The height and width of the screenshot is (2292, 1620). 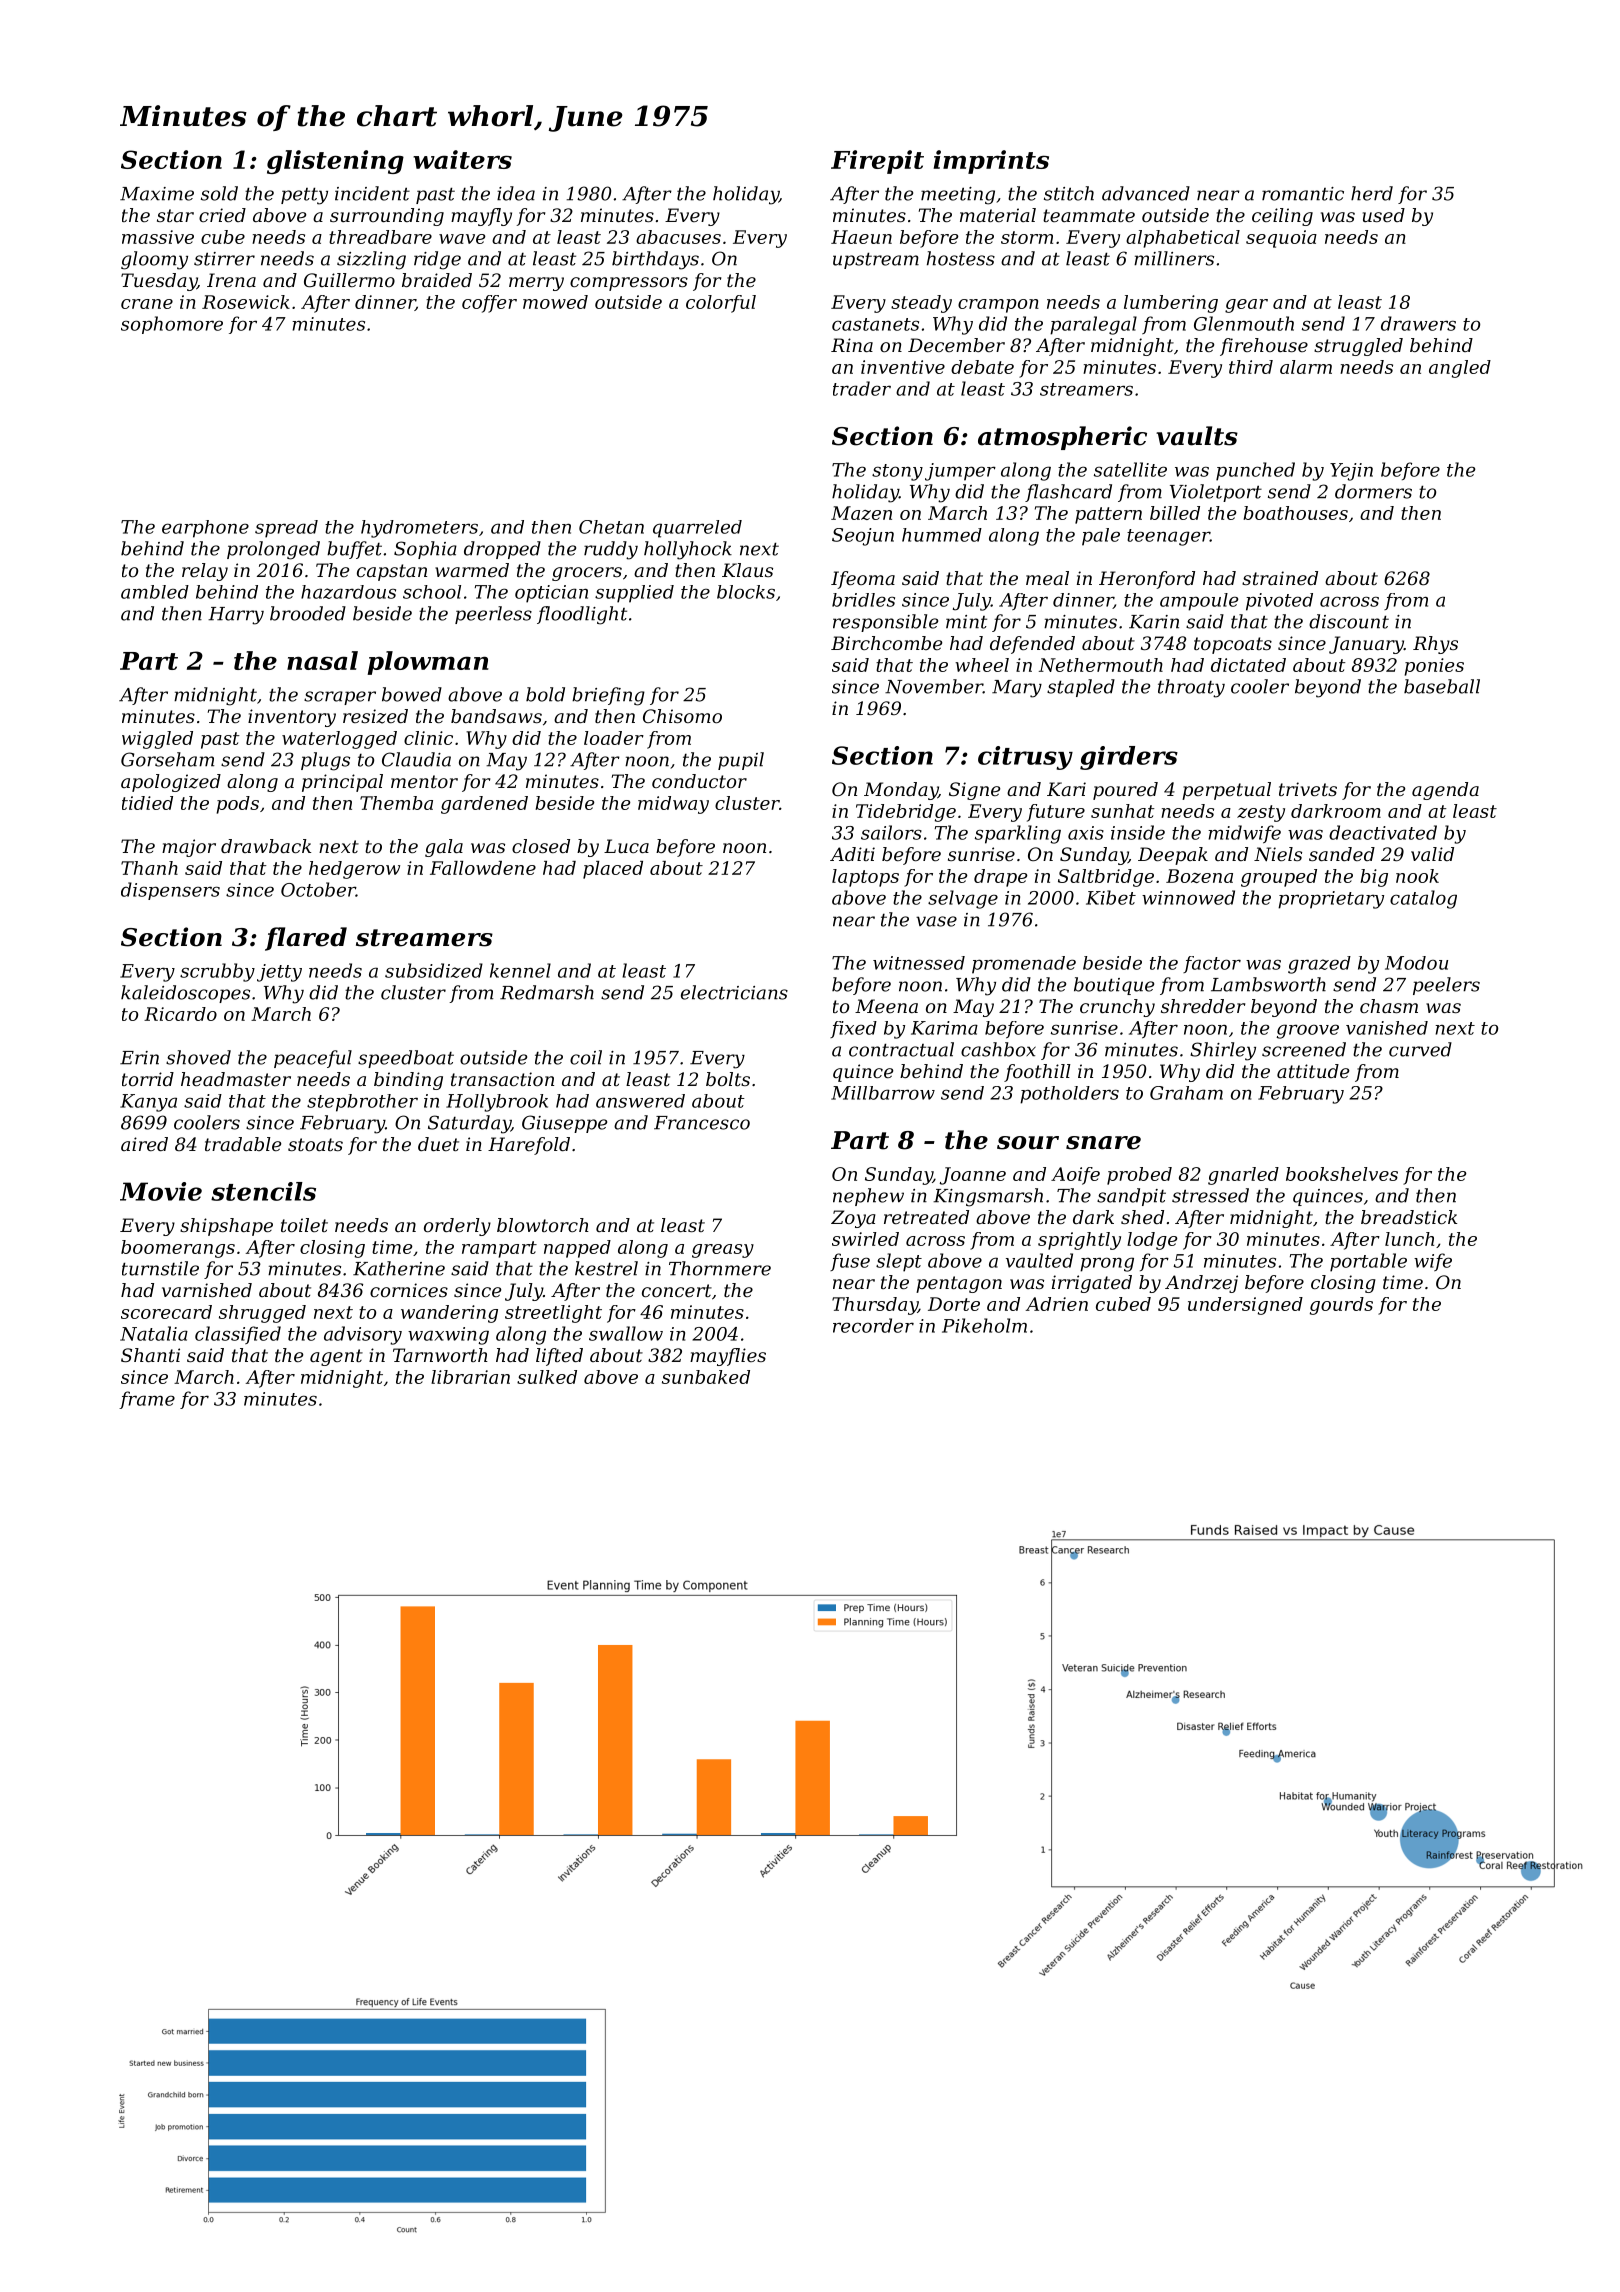 What do you see at coordinates (516, 193) in the screenshot?
I see `idea` at bounding box center [516, 193].
